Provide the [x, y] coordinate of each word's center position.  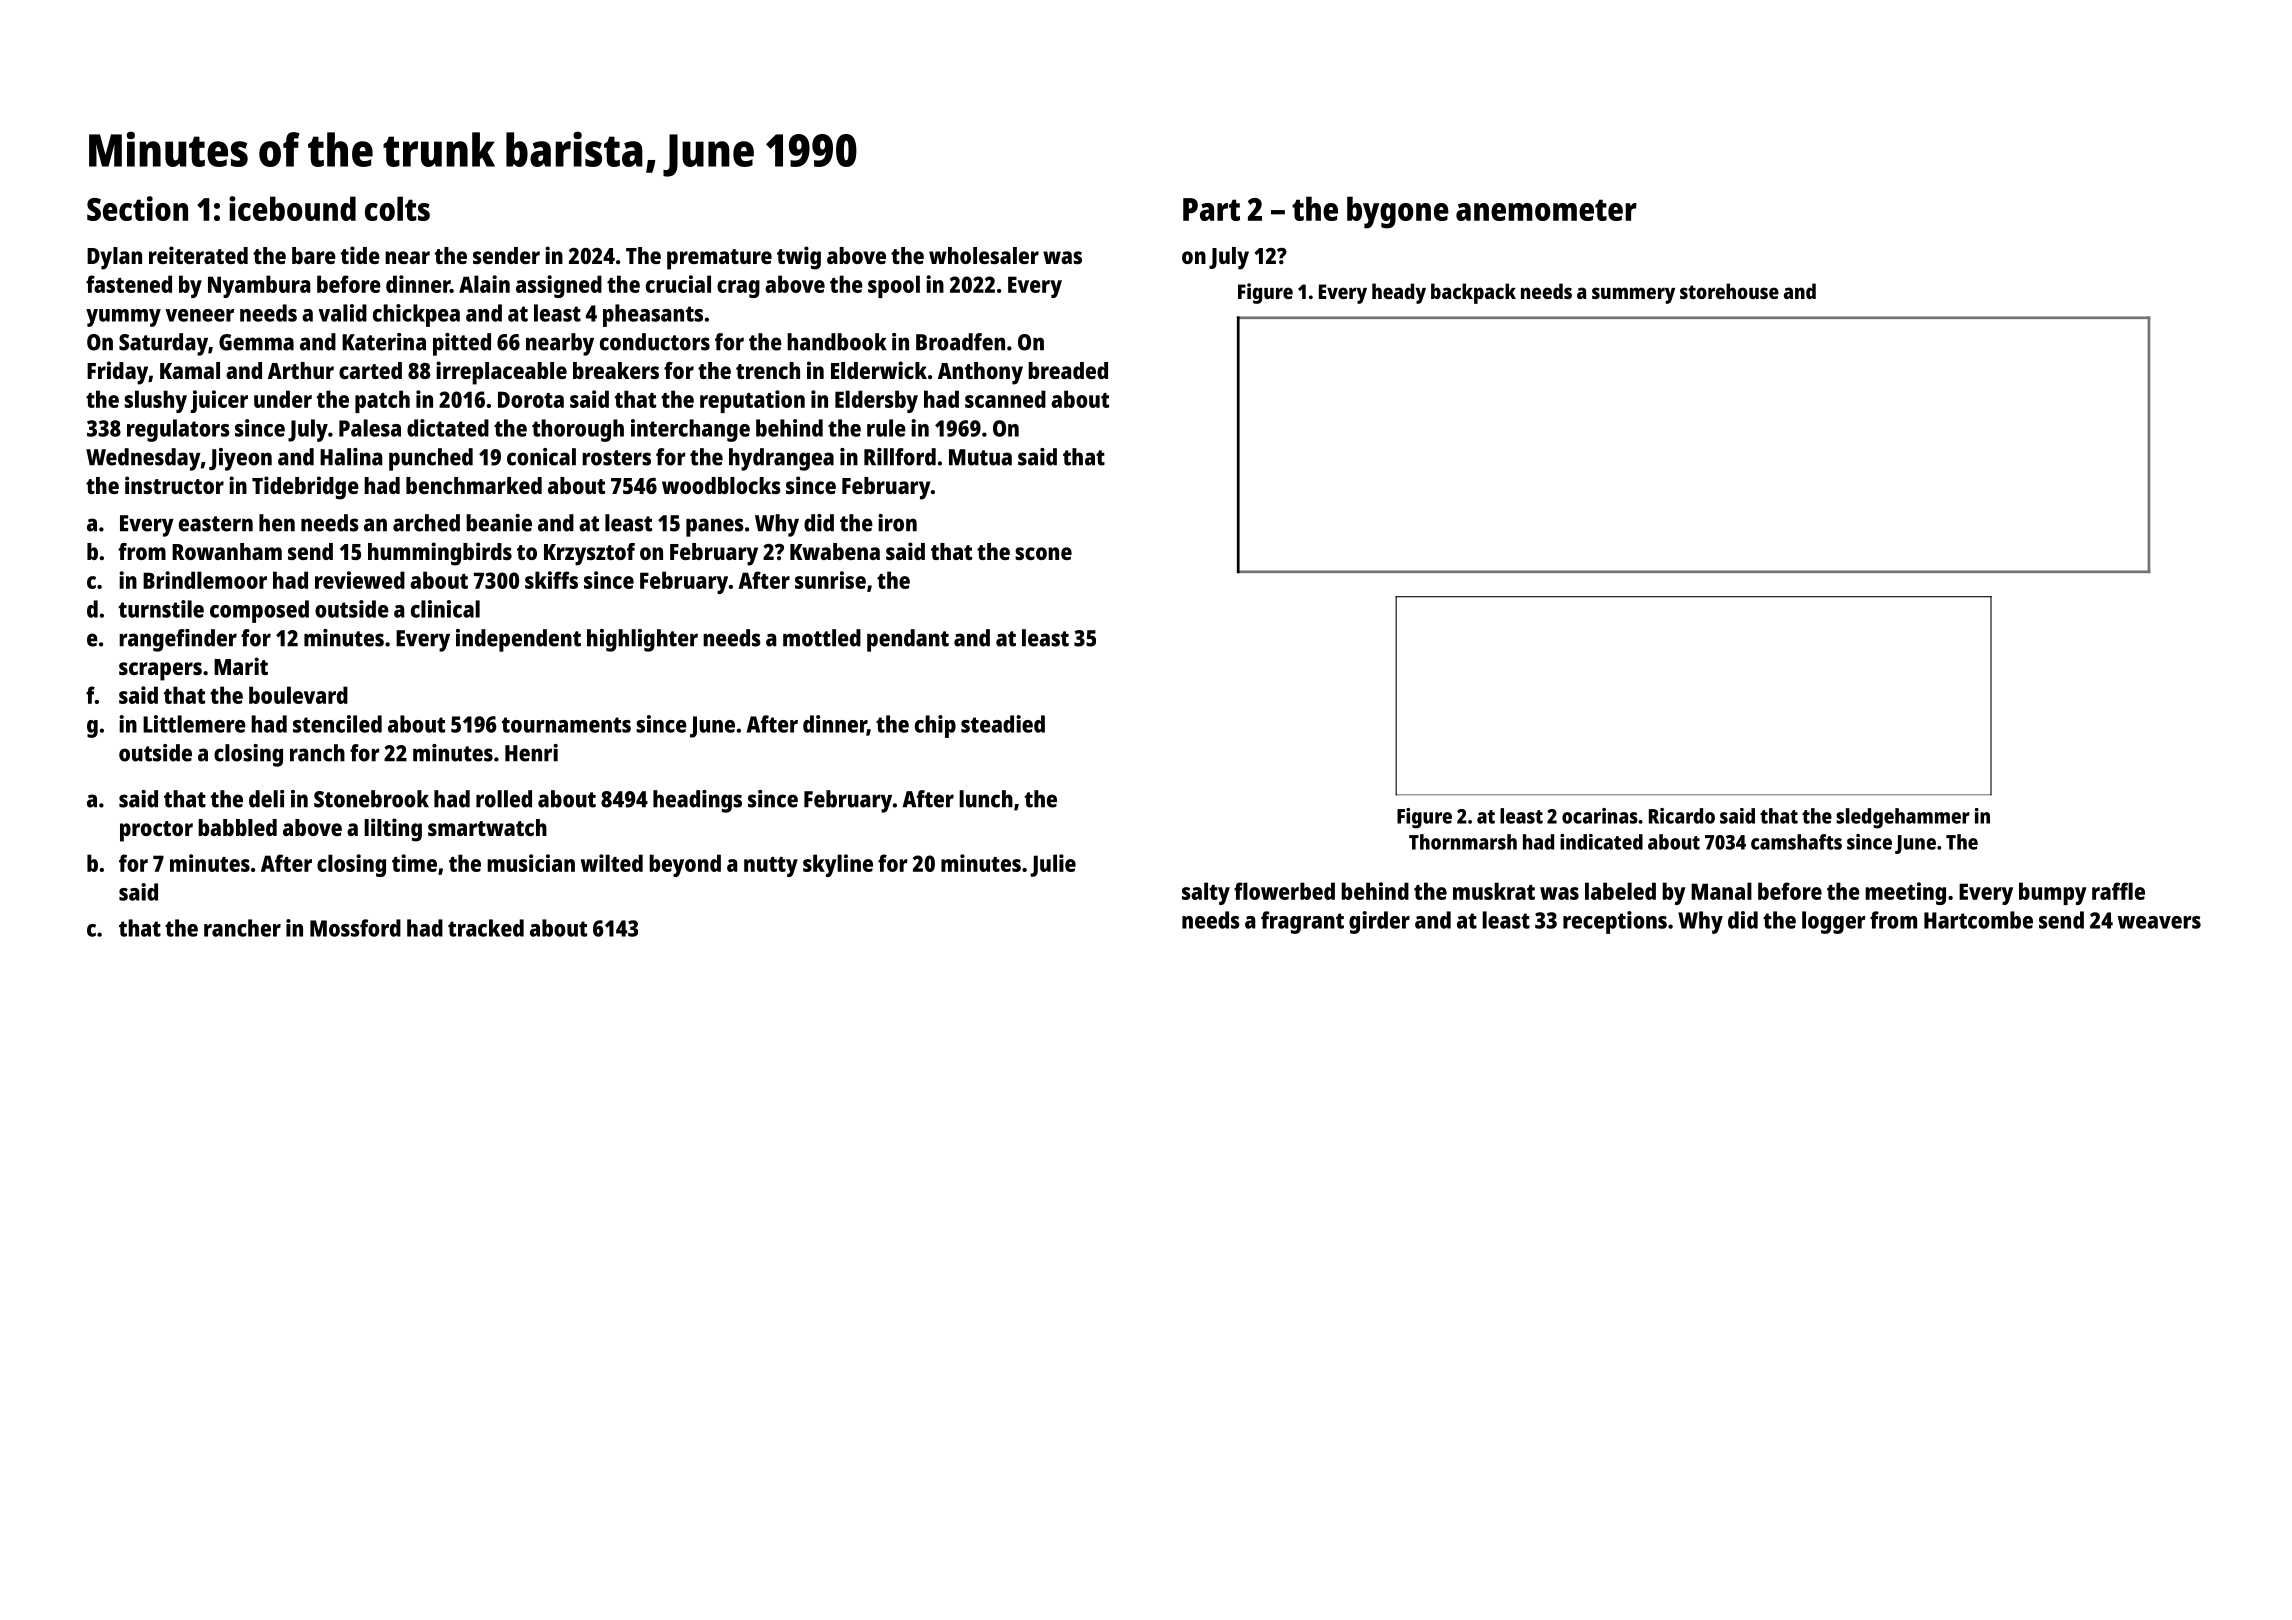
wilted [612, 863]
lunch [986, 799]
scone [1043, 553]
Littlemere [194, 724]
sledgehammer [1903, 818]
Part [1211, 209]
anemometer [1546, 210]
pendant [908, 640]
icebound [292, 208]
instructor [174, 485]
